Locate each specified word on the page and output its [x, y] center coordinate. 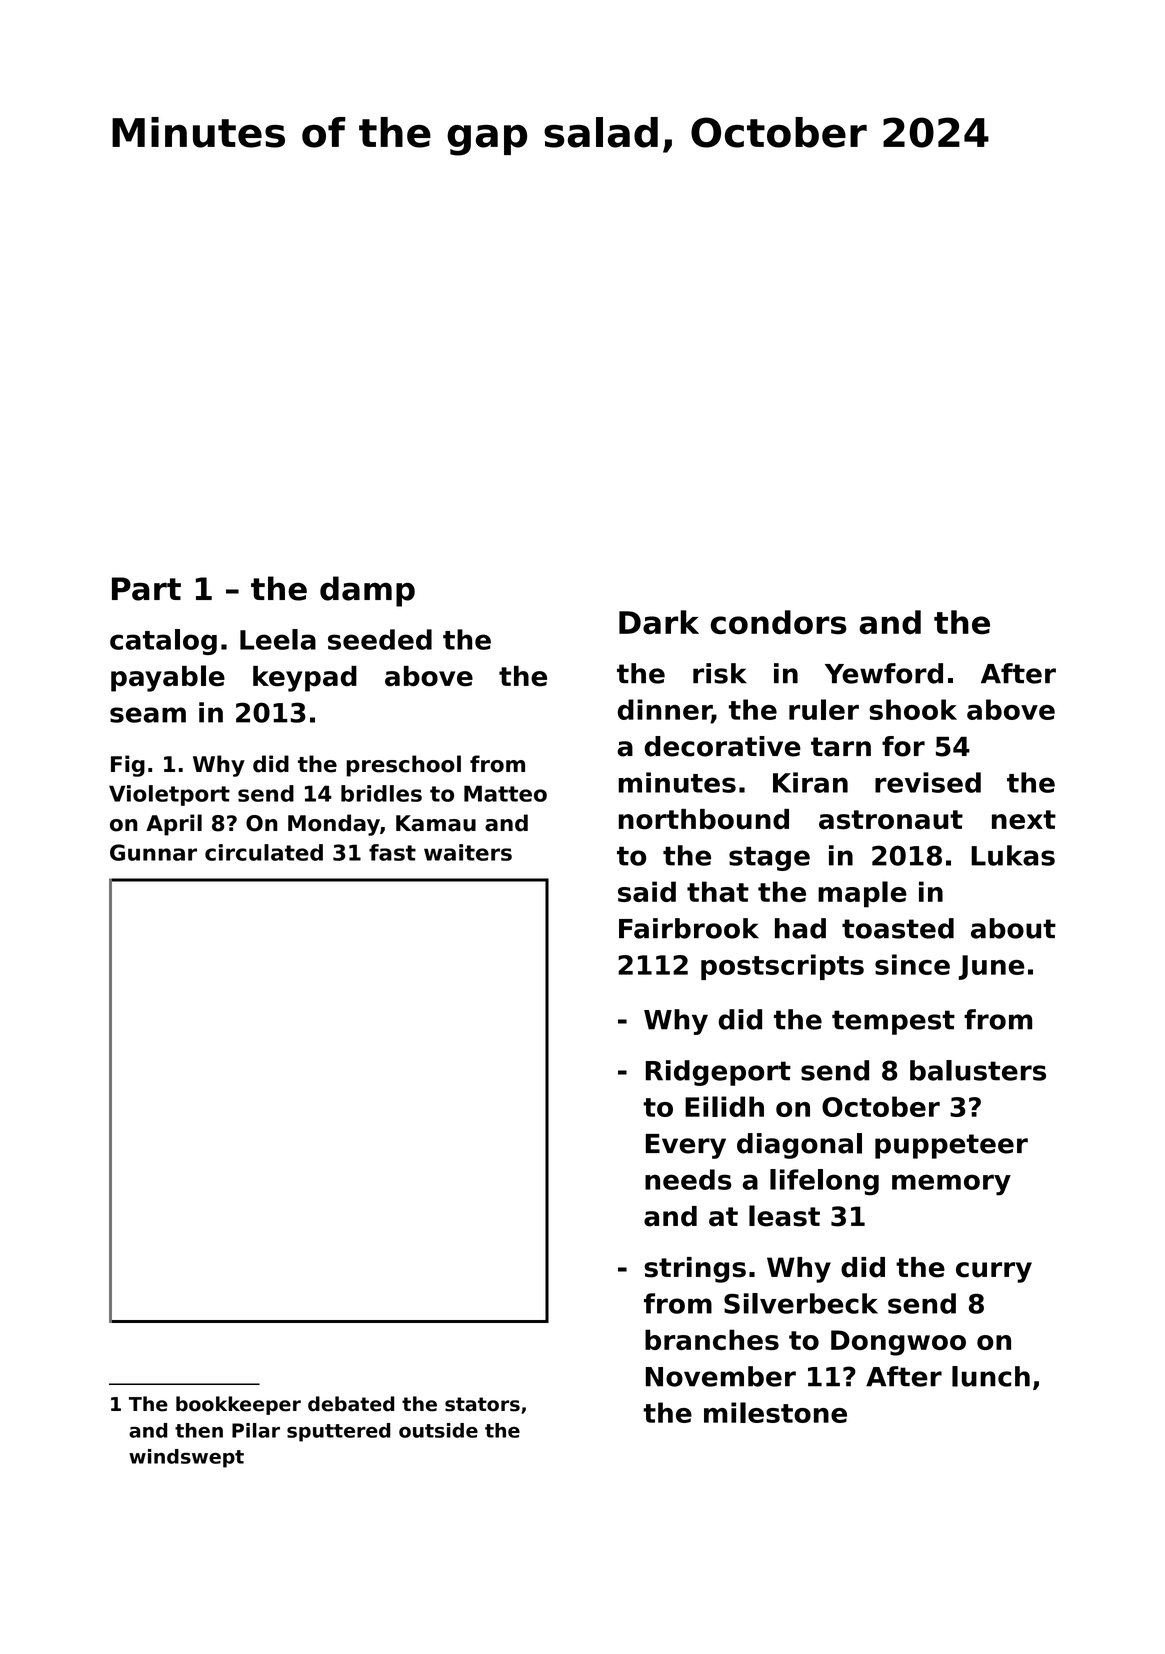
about [1013, 928]
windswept [186, 1458]
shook [913, 709]
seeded [380, 639]
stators [482, 1404]
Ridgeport [718, 1073]
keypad [305, 679]
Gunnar [153, 852]
